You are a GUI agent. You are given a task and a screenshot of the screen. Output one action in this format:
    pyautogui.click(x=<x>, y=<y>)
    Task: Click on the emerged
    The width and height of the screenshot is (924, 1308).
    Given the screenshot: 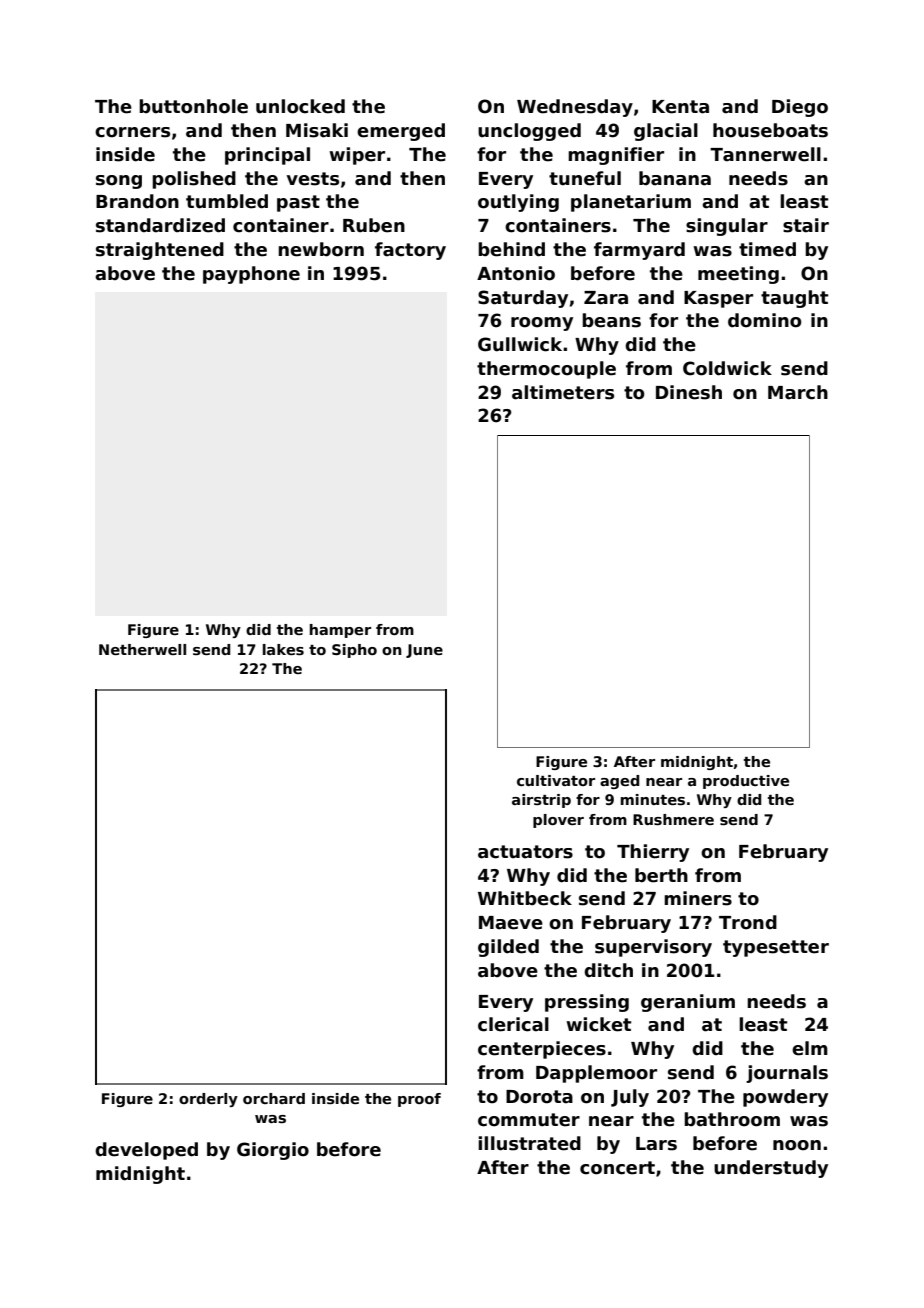 What is the action you would take?
    pyautogui.click(x=401, y=132)
